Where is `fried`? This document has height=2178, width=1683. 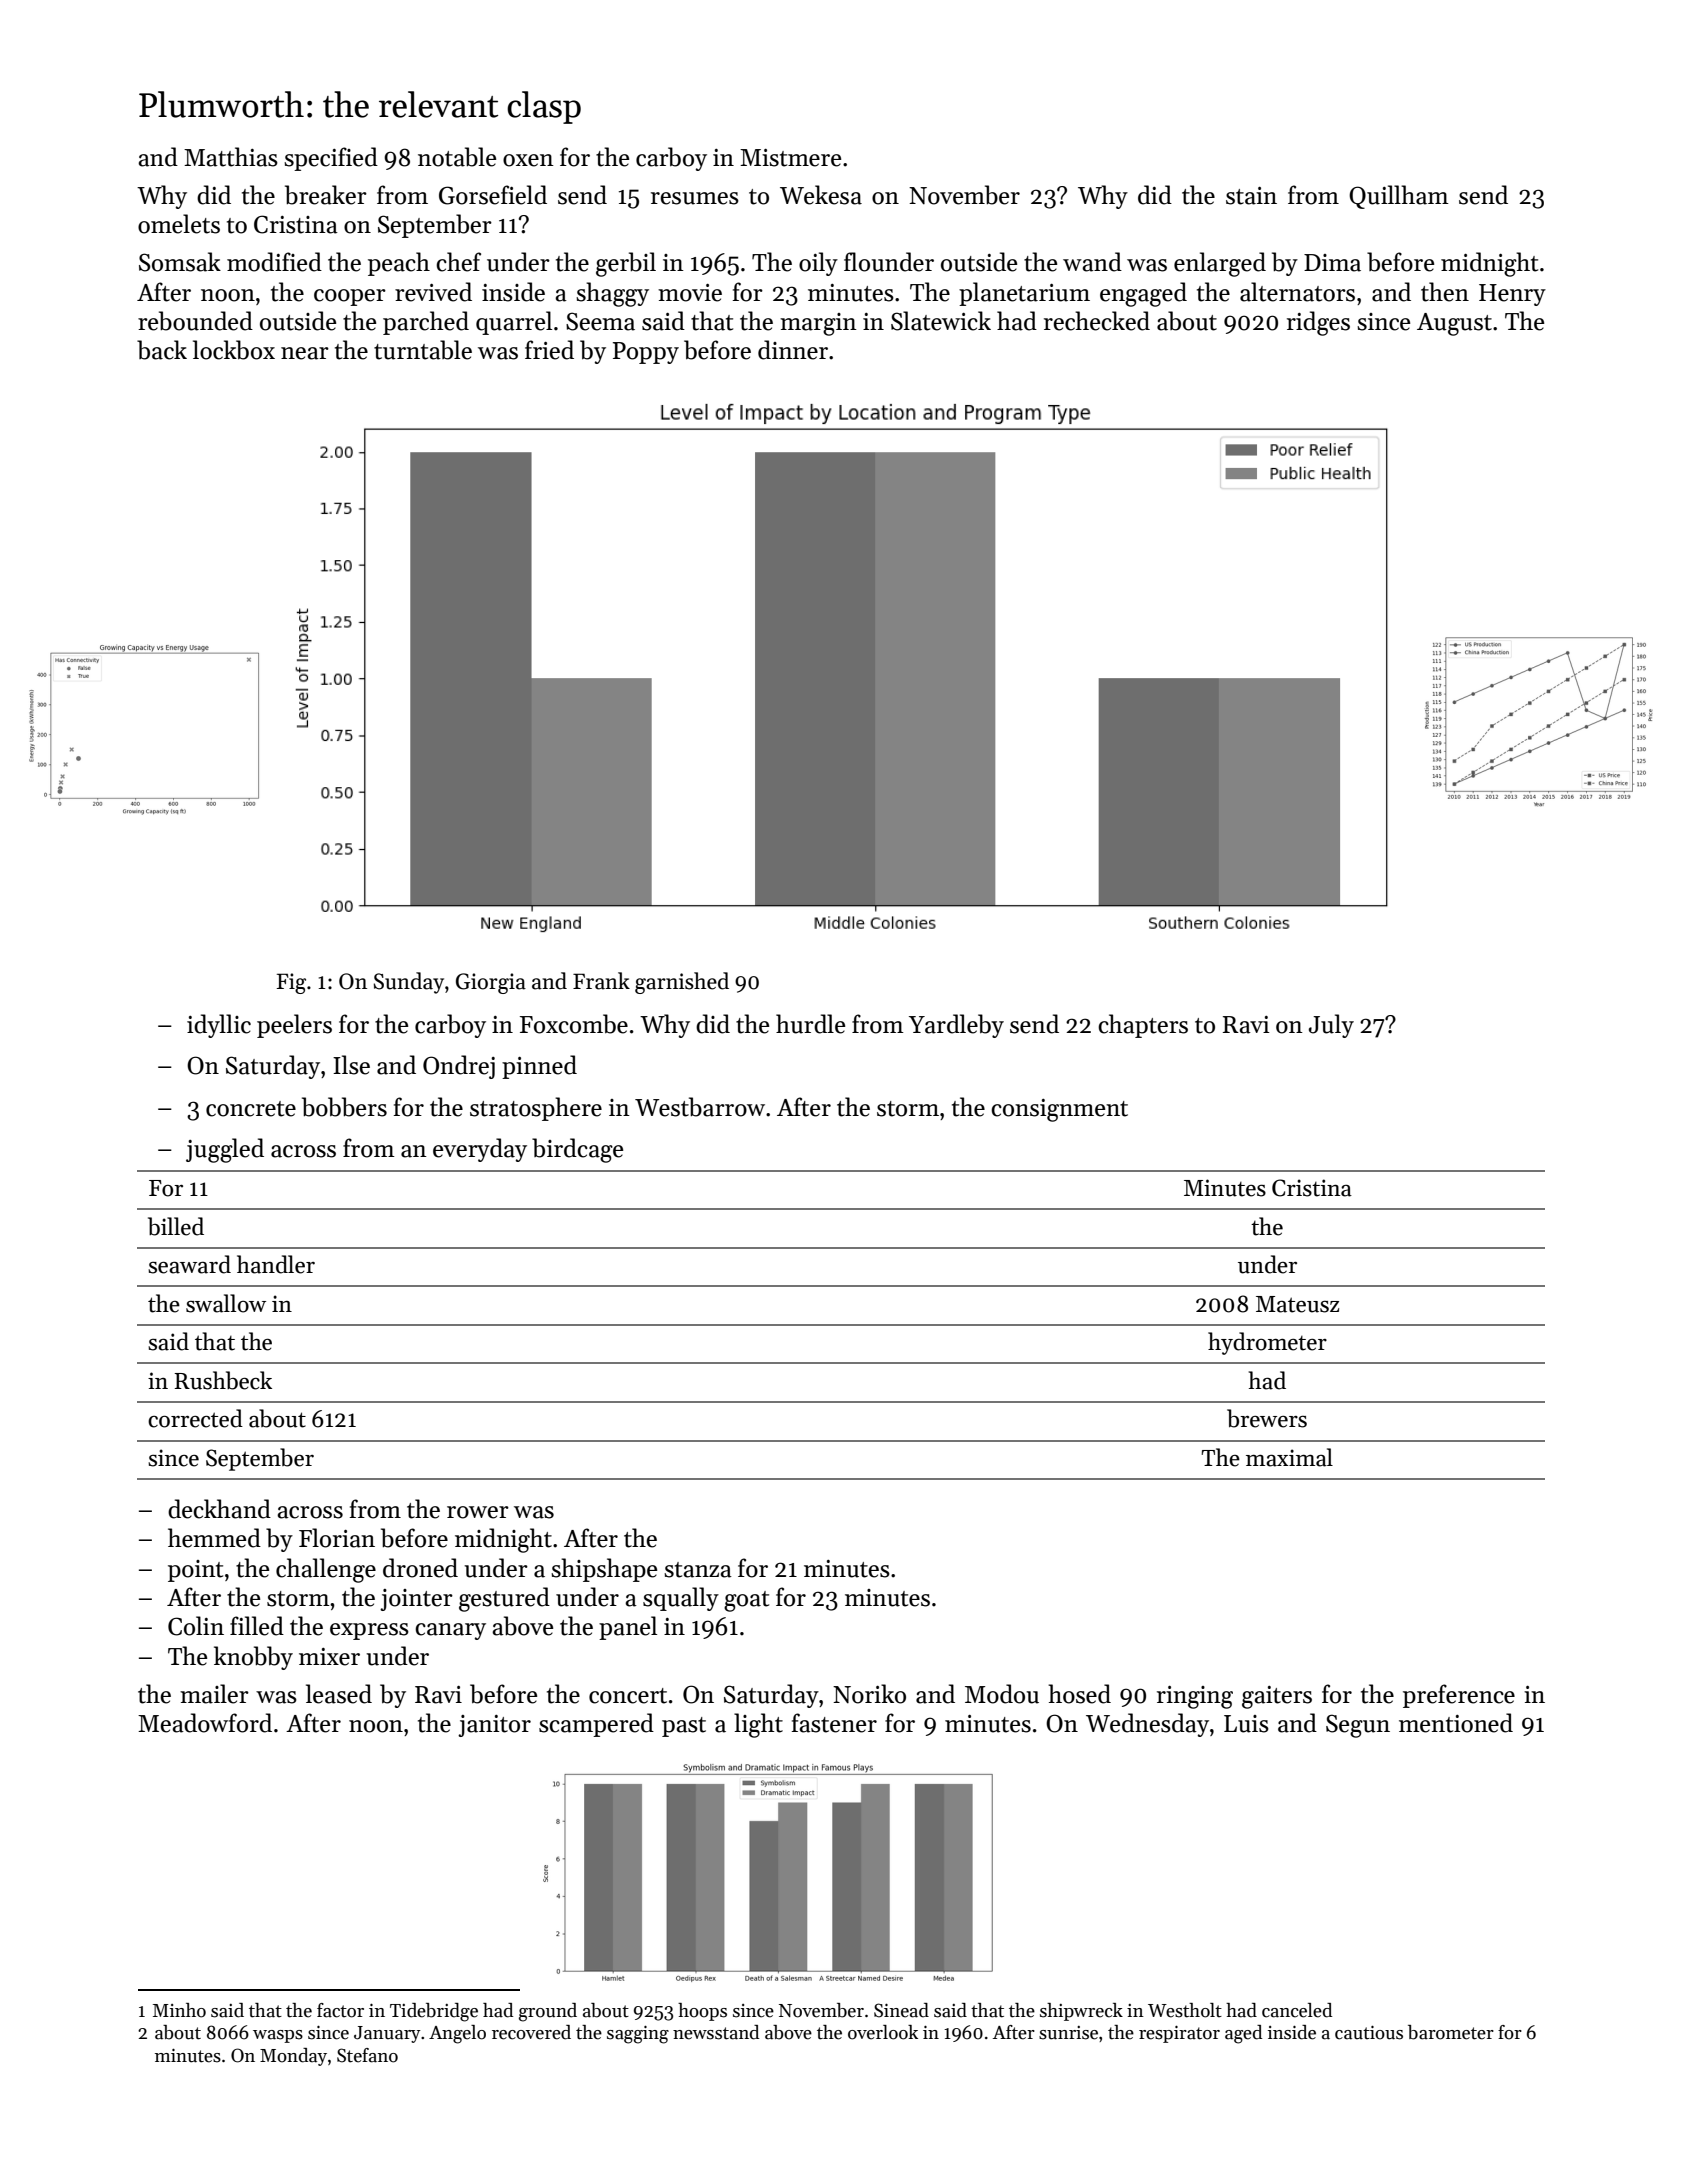 fried is located at coordinates (549, 350).
